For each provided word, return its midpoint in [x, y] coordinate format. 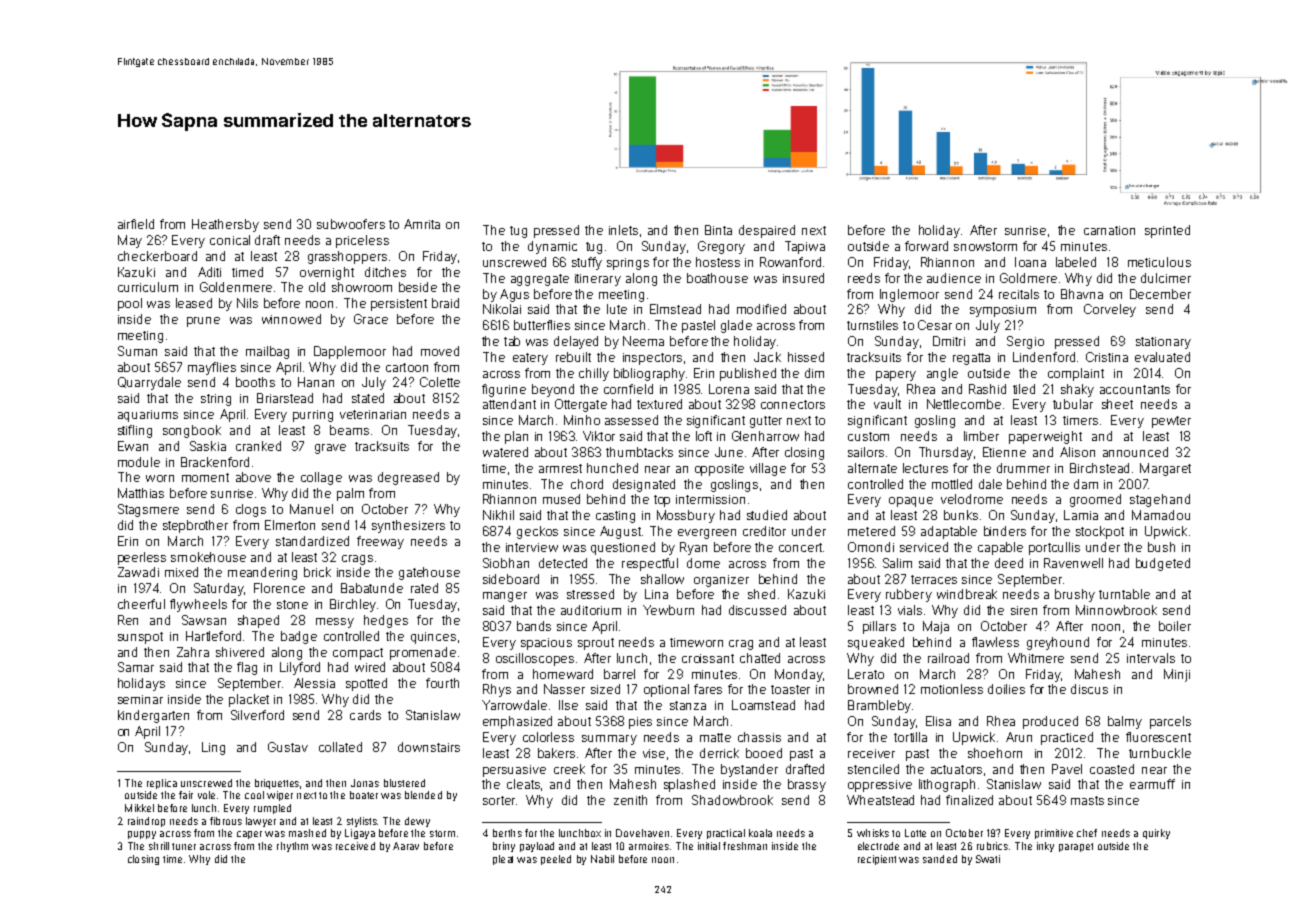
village [768, 469]
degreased [408, 478]
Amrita [422, 224]
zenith [630, 800]
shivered [240, 652]
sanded [940, 859]
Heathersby [225, 225]
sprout [596, 644]
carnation [1109, 230]
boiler [1175, 626]
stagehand [1160, 500]
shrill [159, 846]
